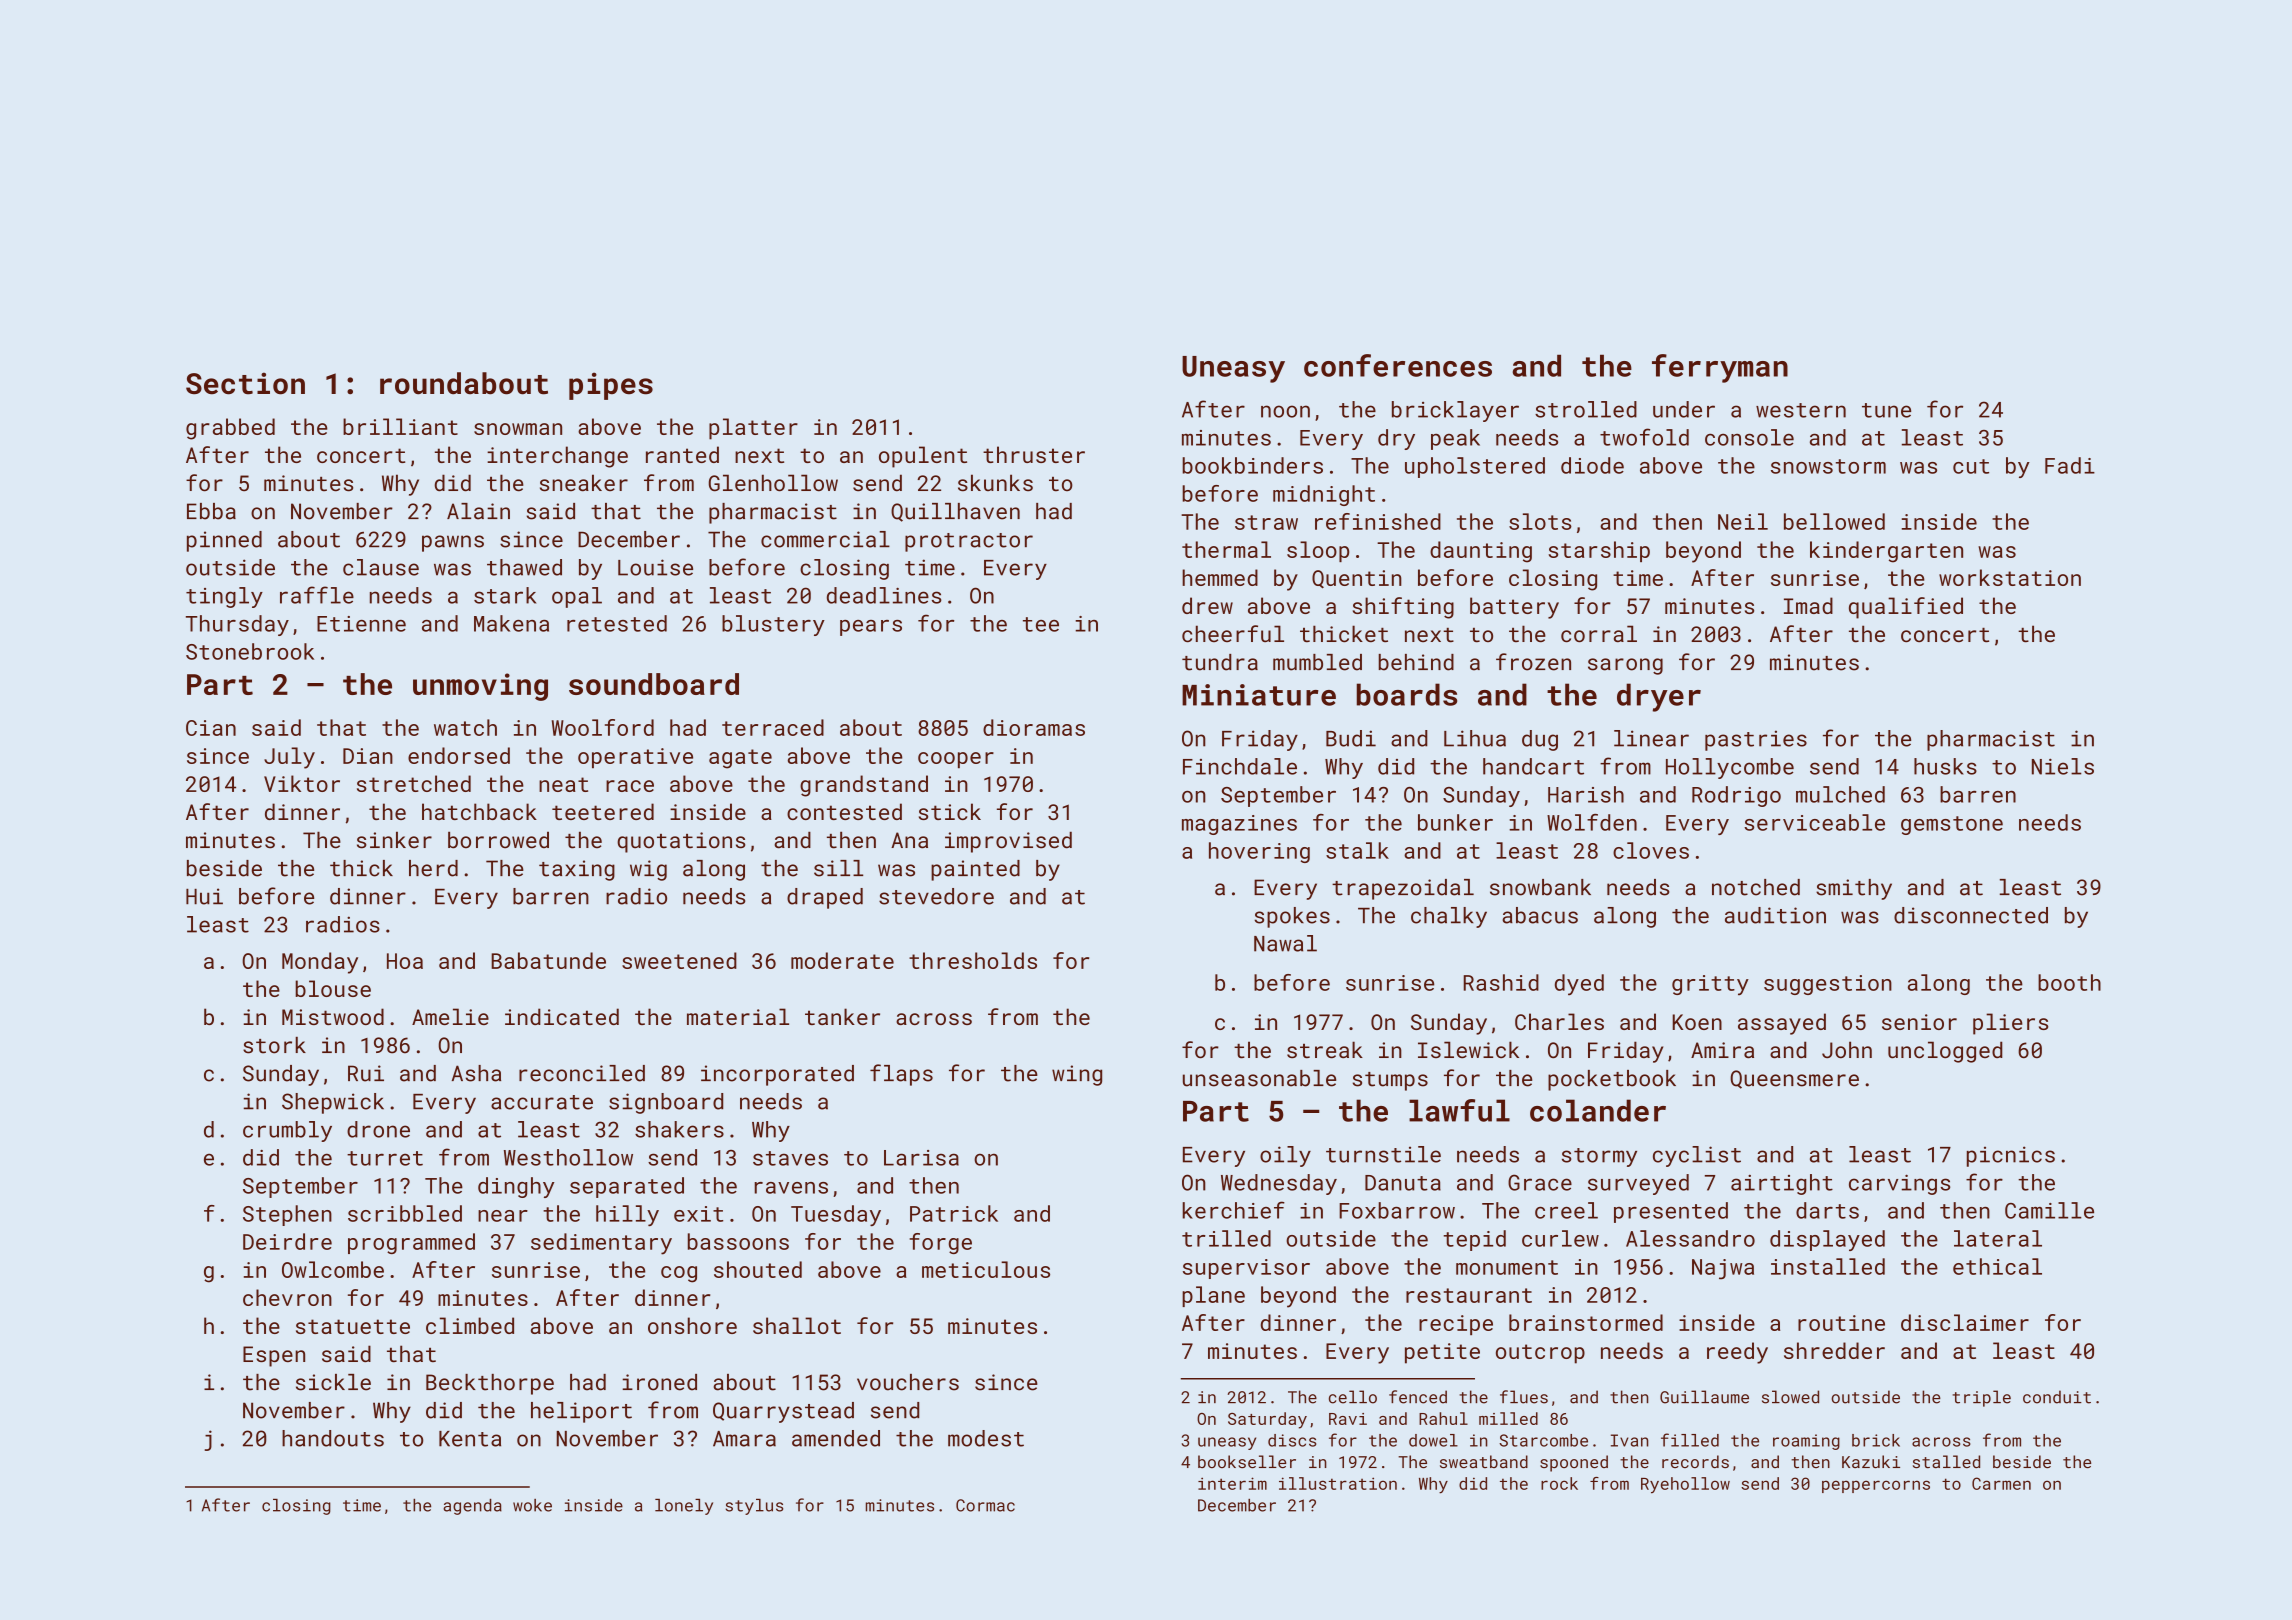 This page has width=2292, height=1620. Describe the element at coordinates (518, 429) in the page. I see `snowman` at that location.
